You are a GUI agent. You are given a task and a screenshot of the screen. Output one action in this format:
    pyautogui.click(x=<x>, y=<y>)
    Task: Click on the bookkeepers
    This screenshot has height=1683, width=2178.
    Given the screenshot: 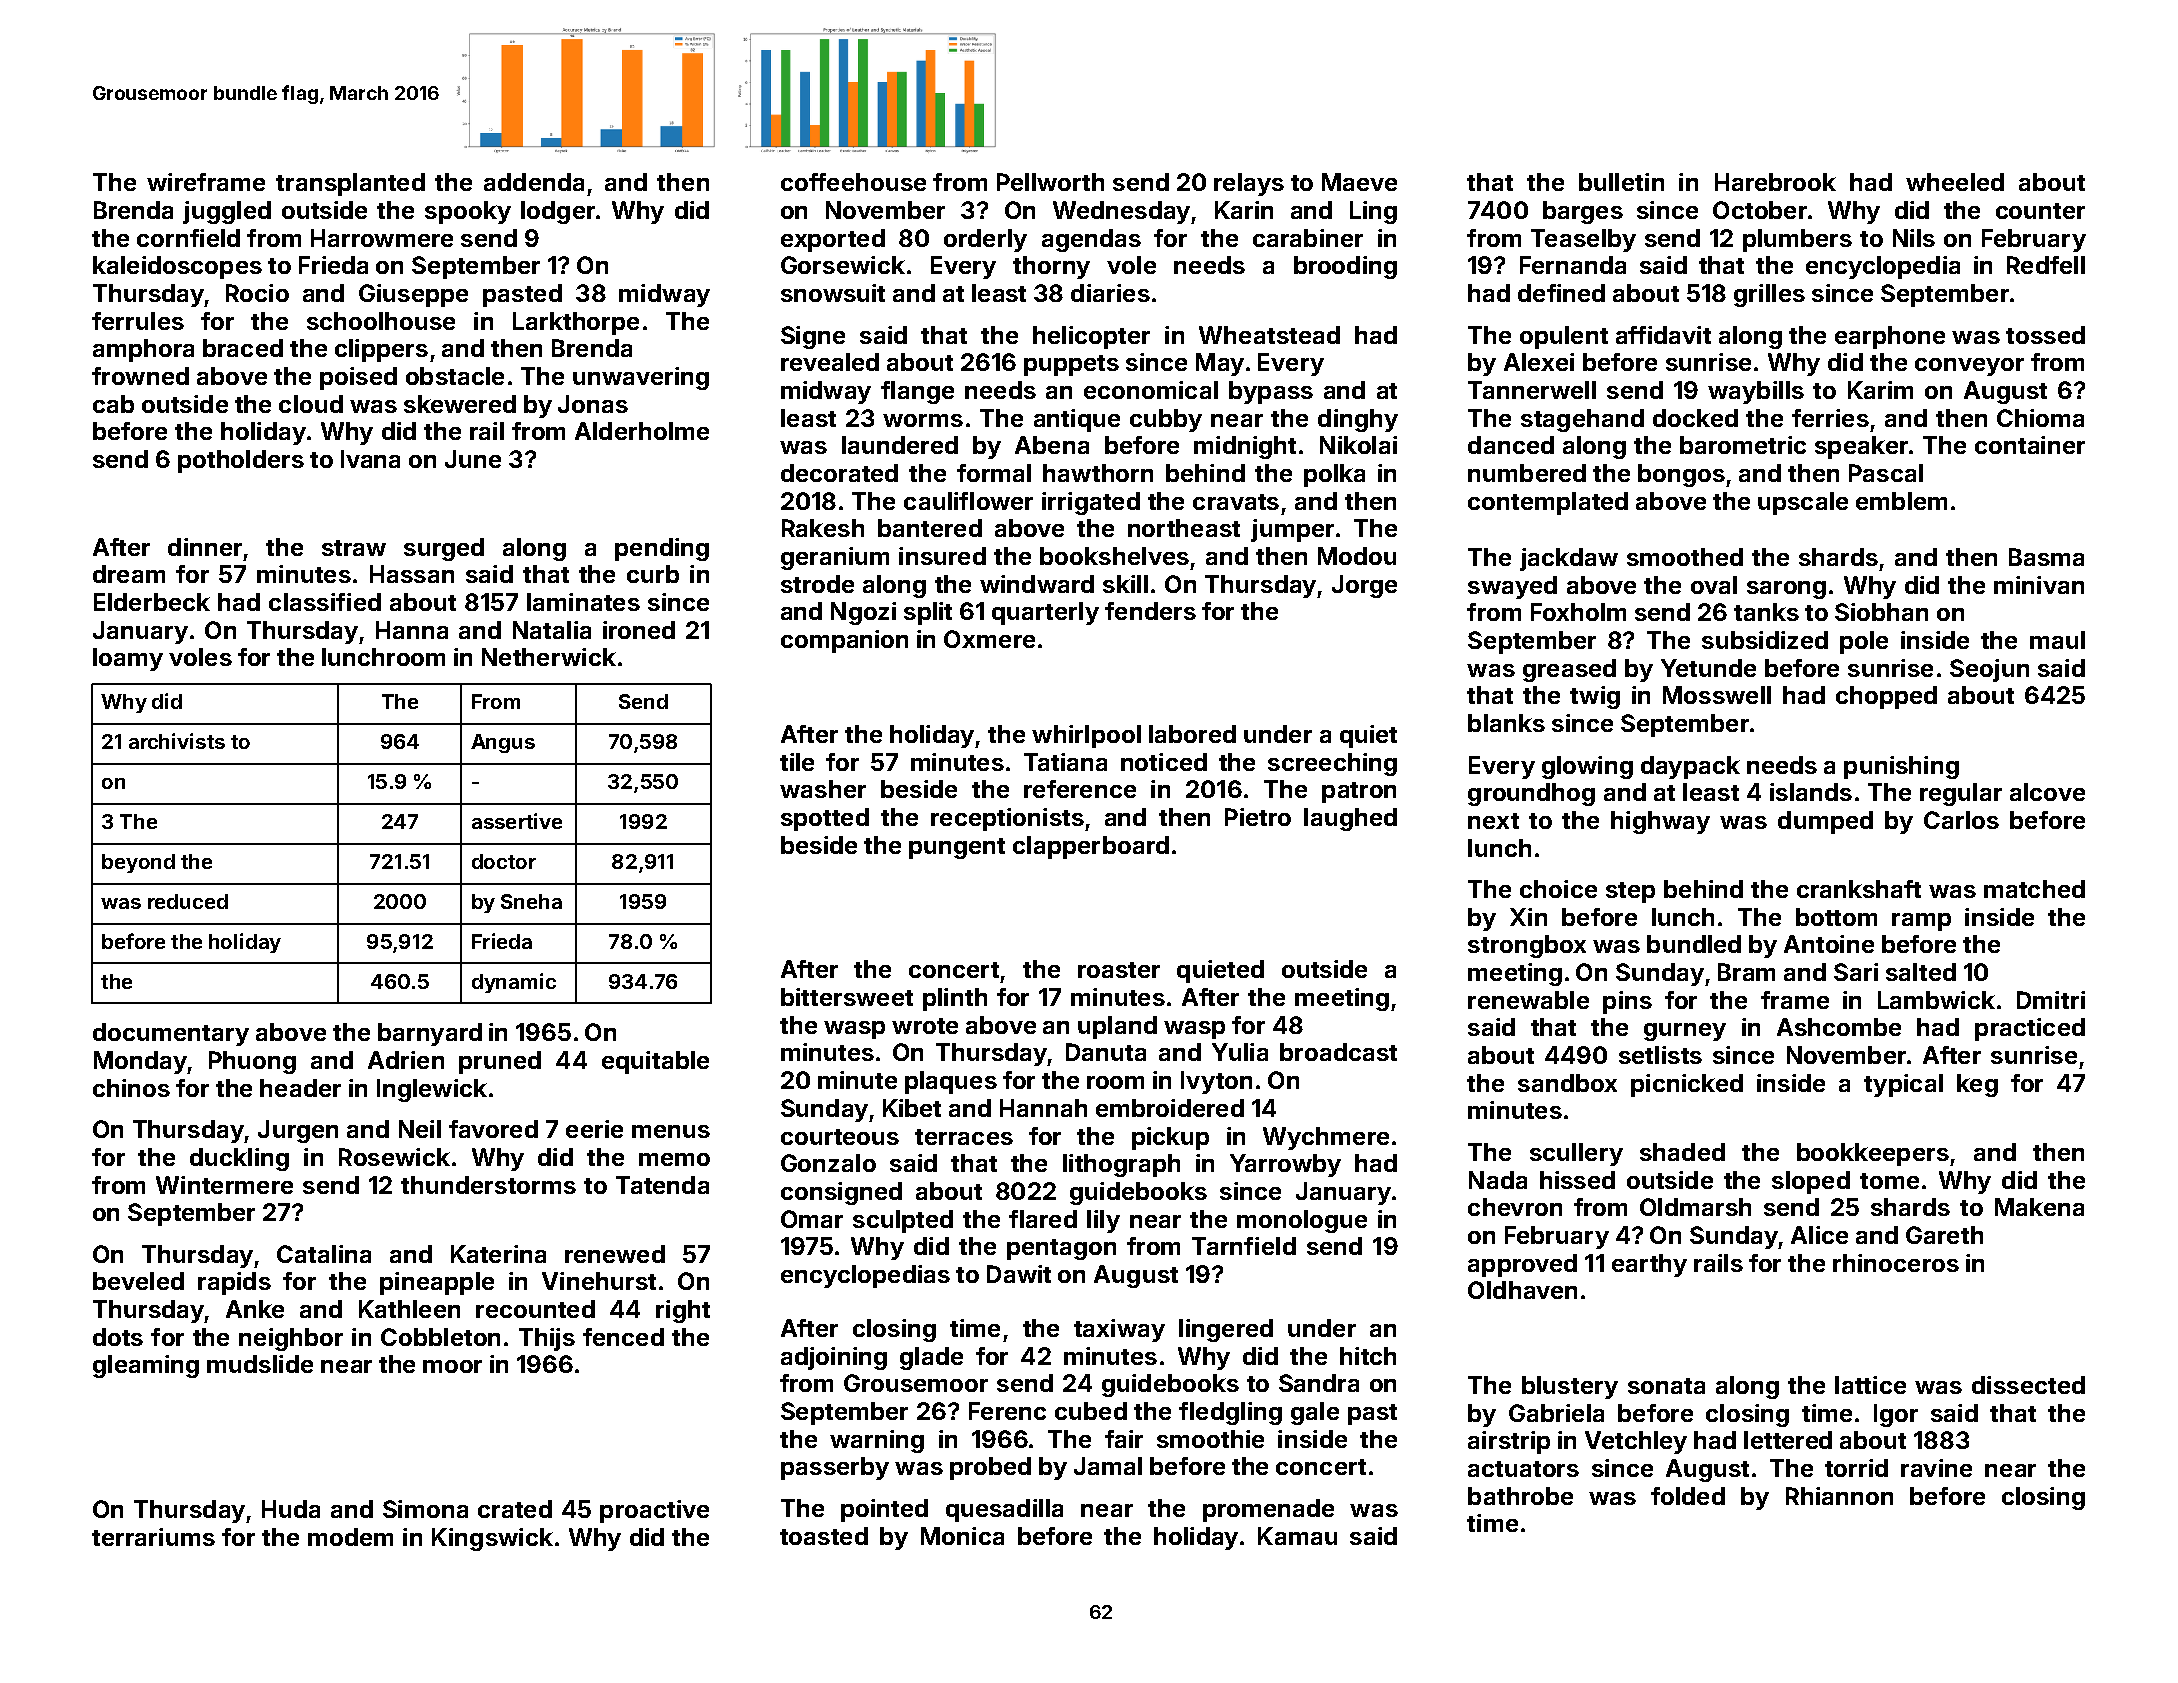 What is the action you would take?
    pyautogui.click(x=1873, y=1154)
